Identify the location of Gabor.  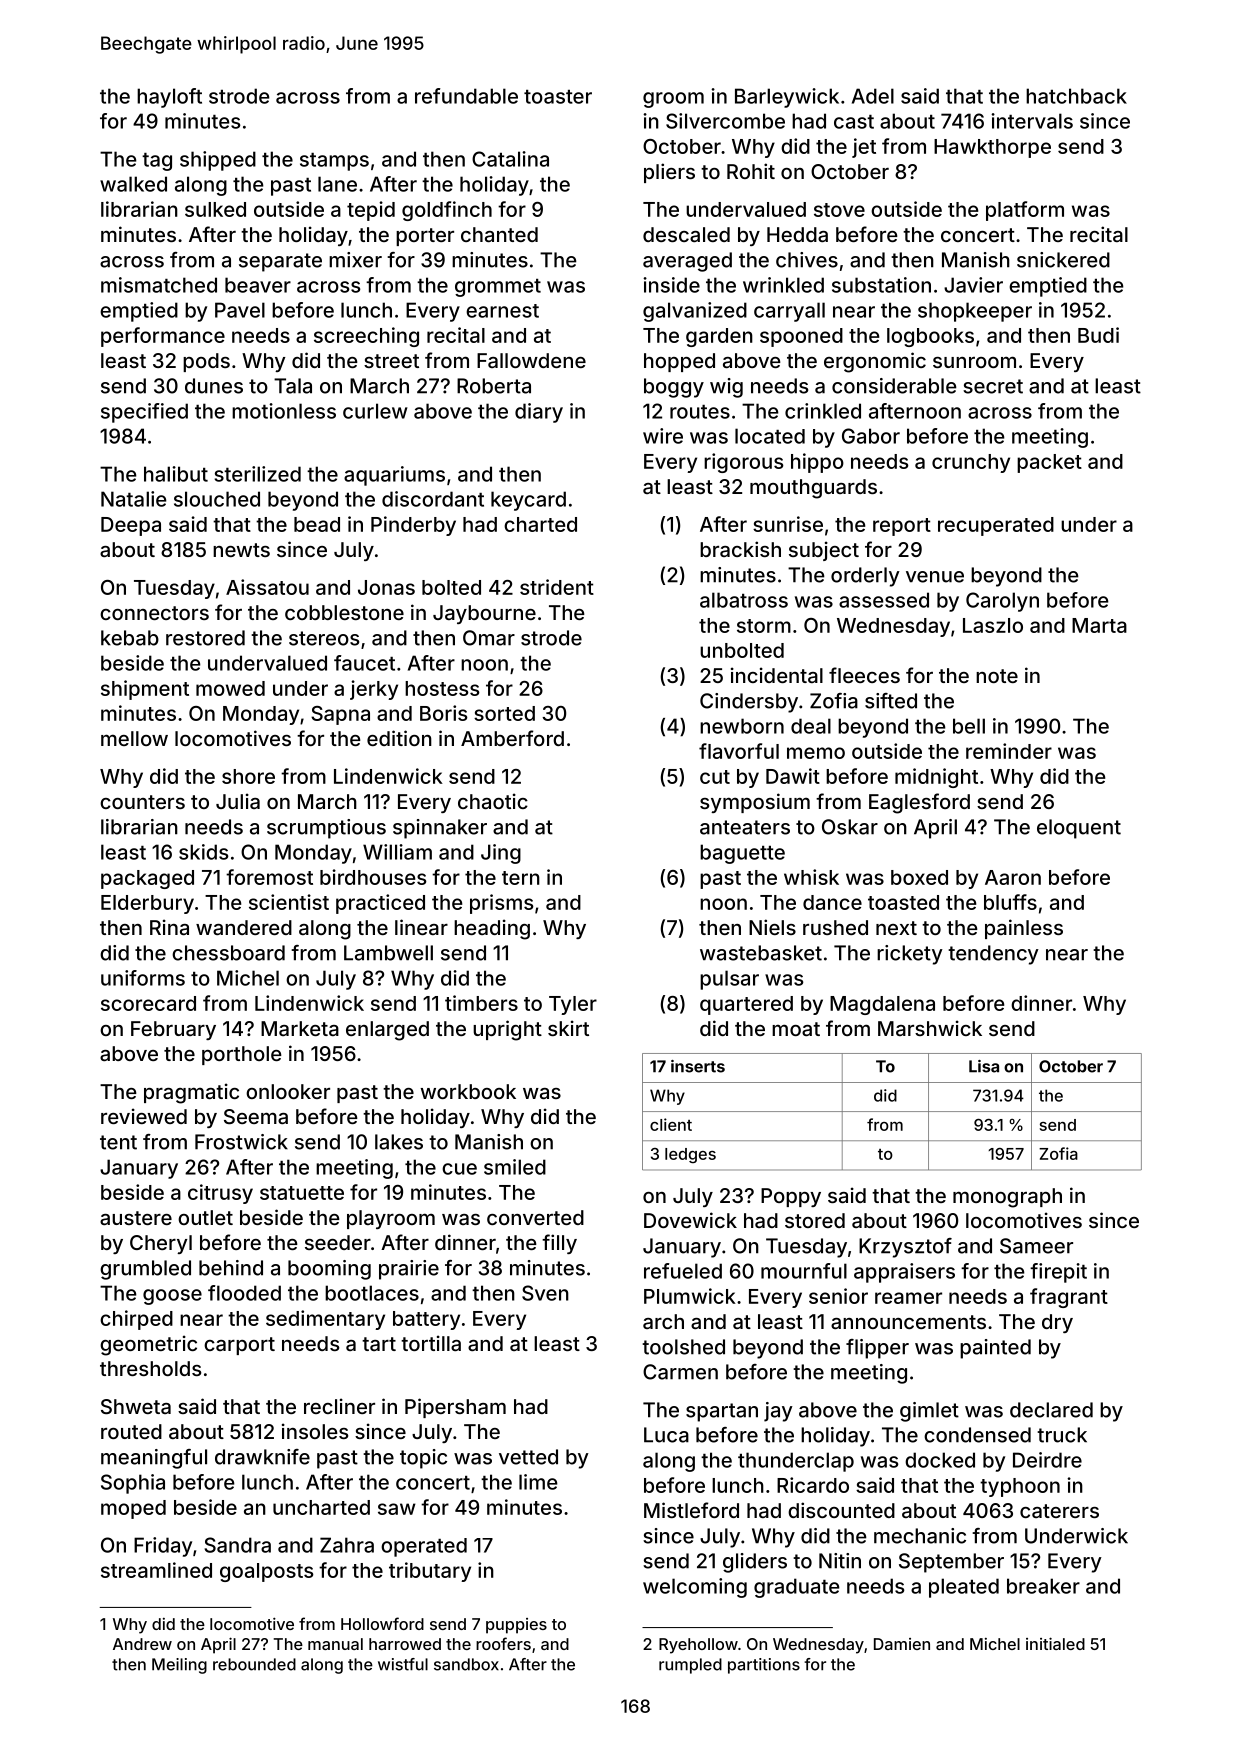
(871, 436).
